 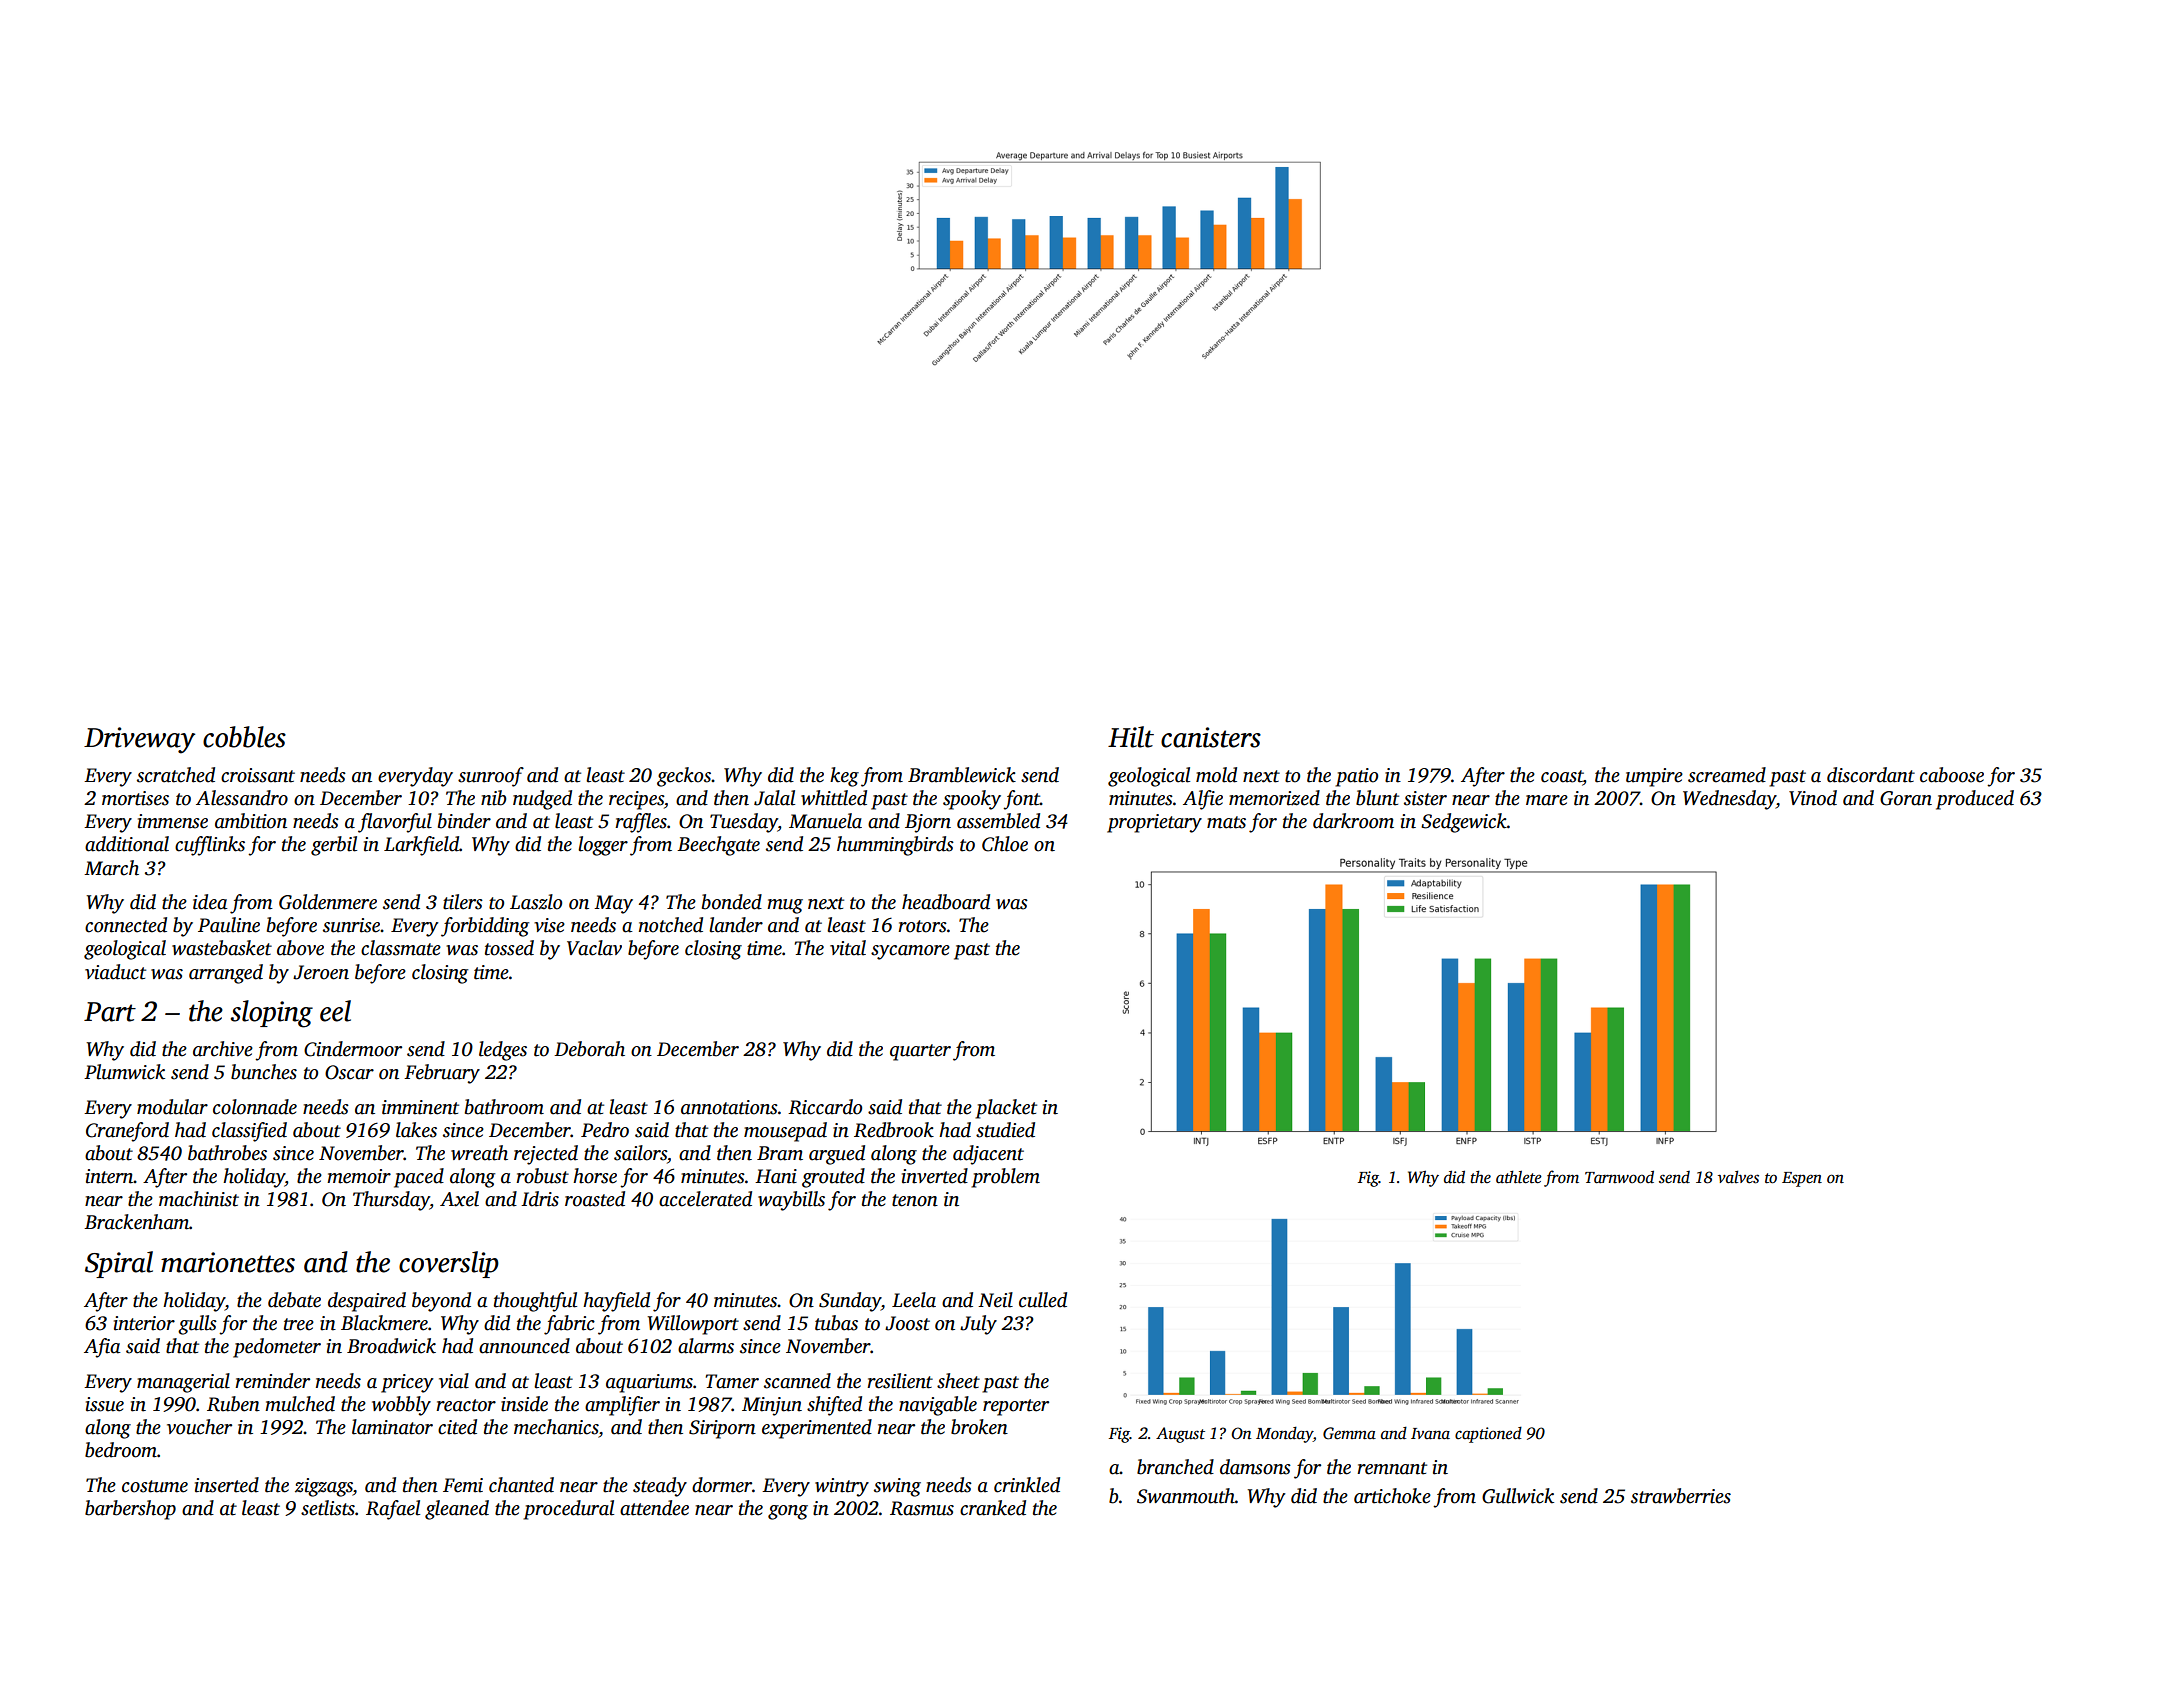 What do you see at coordinates (946, 902) in the page?
I see `headboard` at bounding box center [946, 902].
